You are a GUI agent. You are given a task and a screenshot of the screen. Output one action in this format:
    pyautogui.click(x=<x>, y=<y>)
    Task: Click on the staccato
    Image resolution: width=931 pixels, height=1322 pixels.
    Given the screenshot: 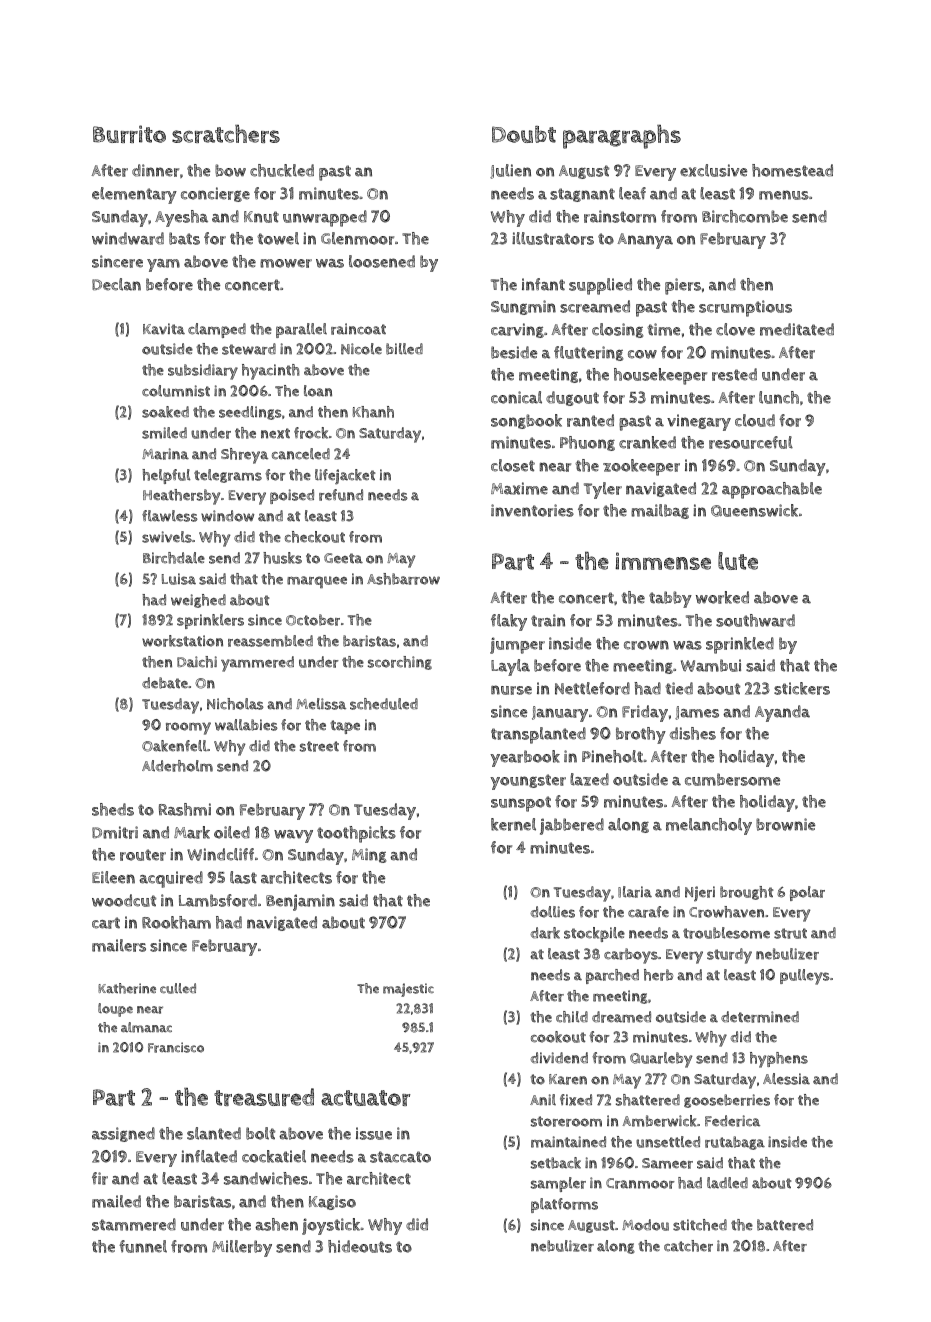 What is the action you would take?
    pyautogui.click(x=400, y=1157)
